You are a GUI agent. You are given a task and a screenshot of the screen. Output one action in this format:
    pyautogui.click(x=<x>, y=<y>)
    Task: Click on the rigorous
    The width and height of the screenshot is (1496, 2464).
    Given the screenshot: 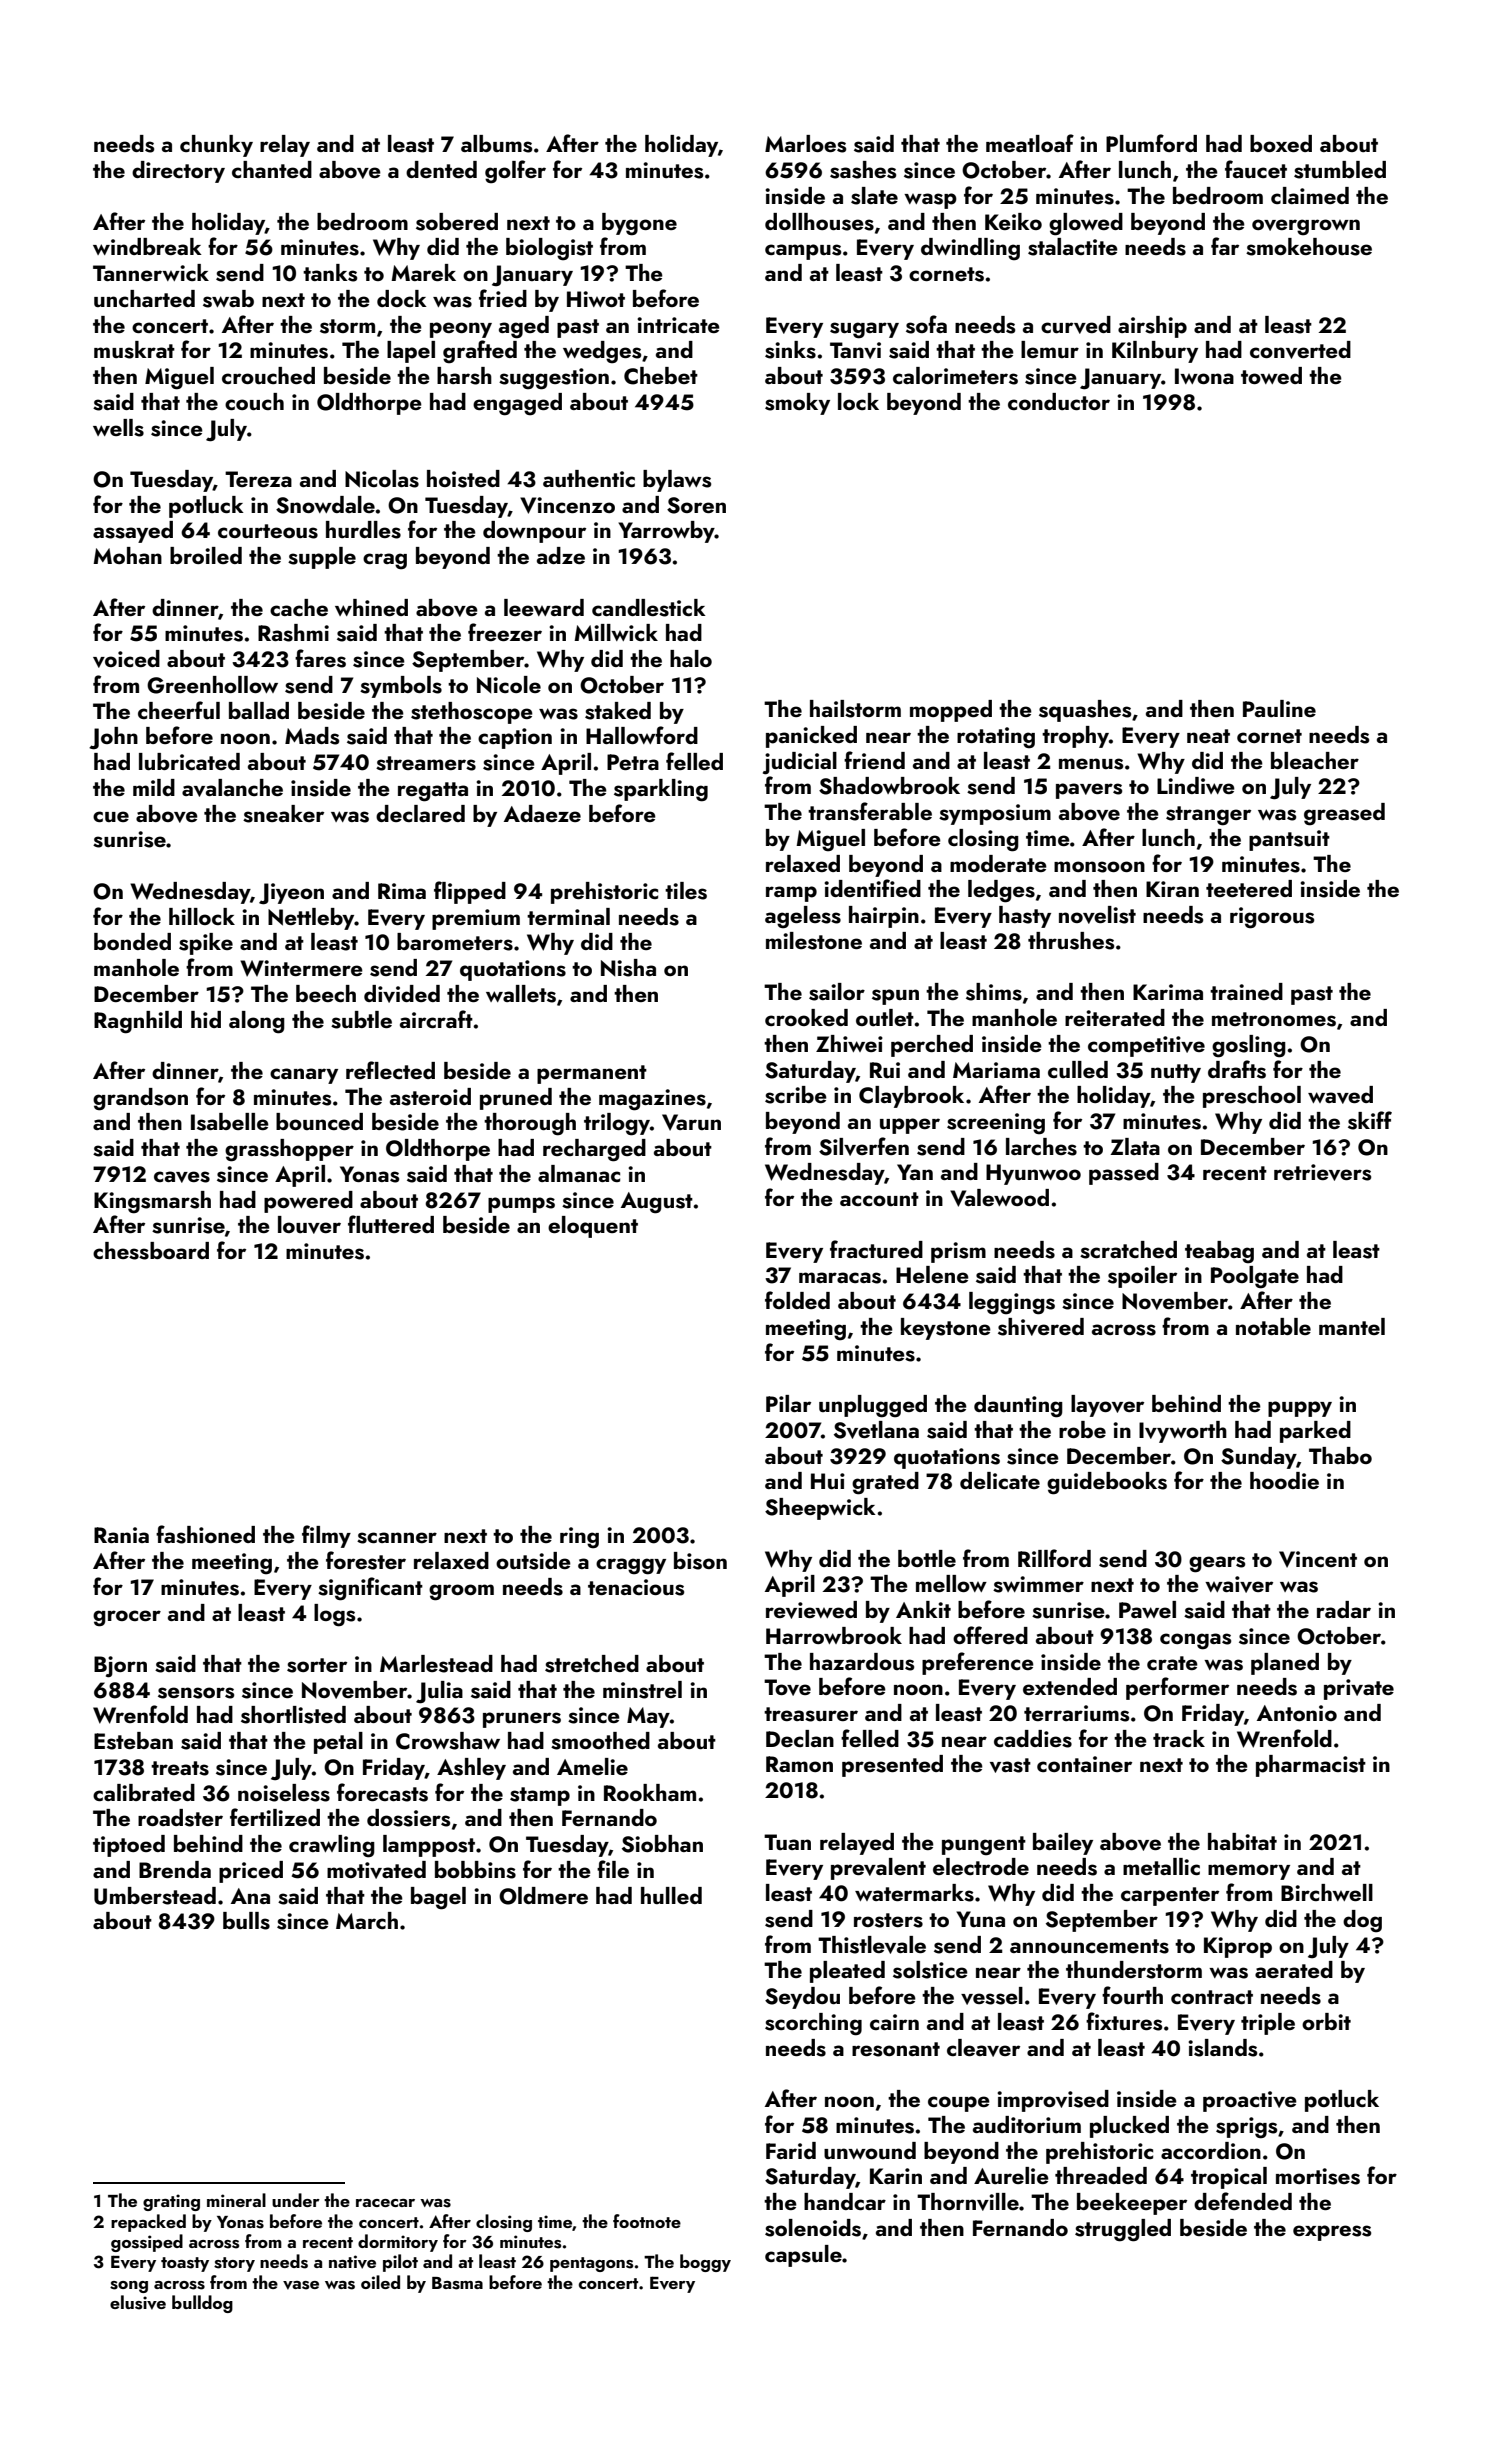 What is the action you would take?
    pyautogui.click(x=1272, y=918)
